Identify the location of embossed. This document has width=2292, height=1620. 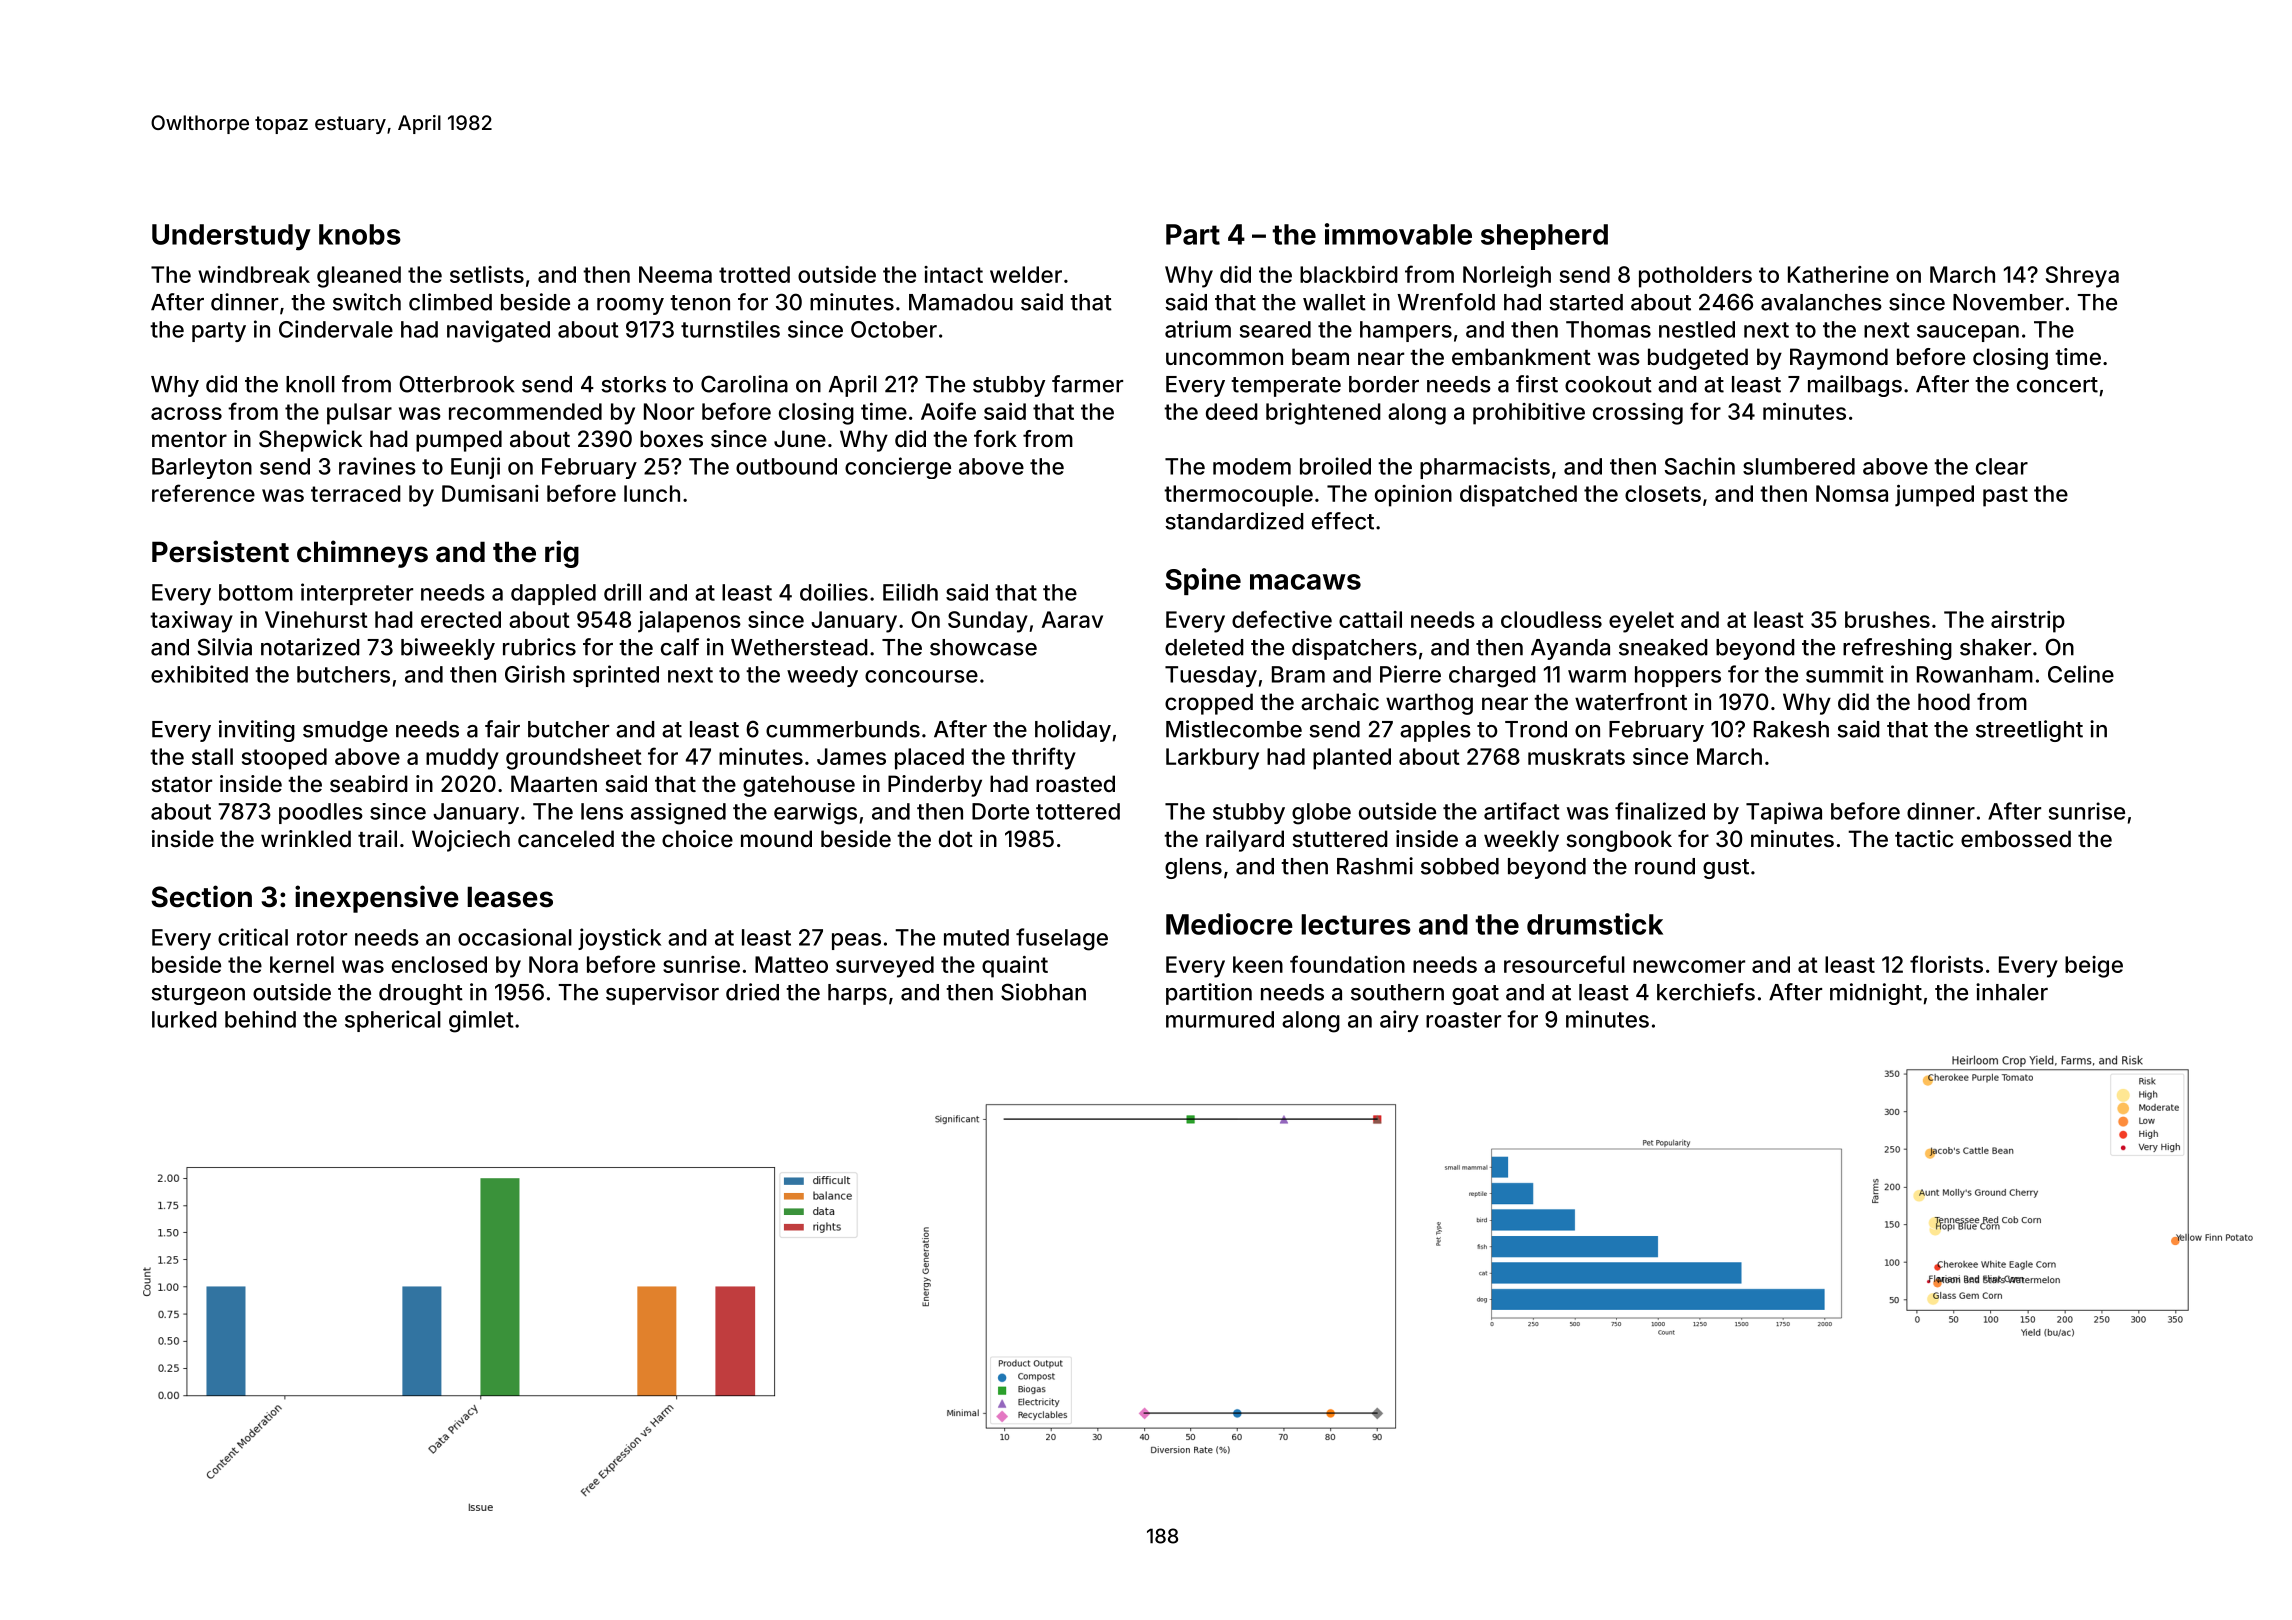
(2016, 838).
